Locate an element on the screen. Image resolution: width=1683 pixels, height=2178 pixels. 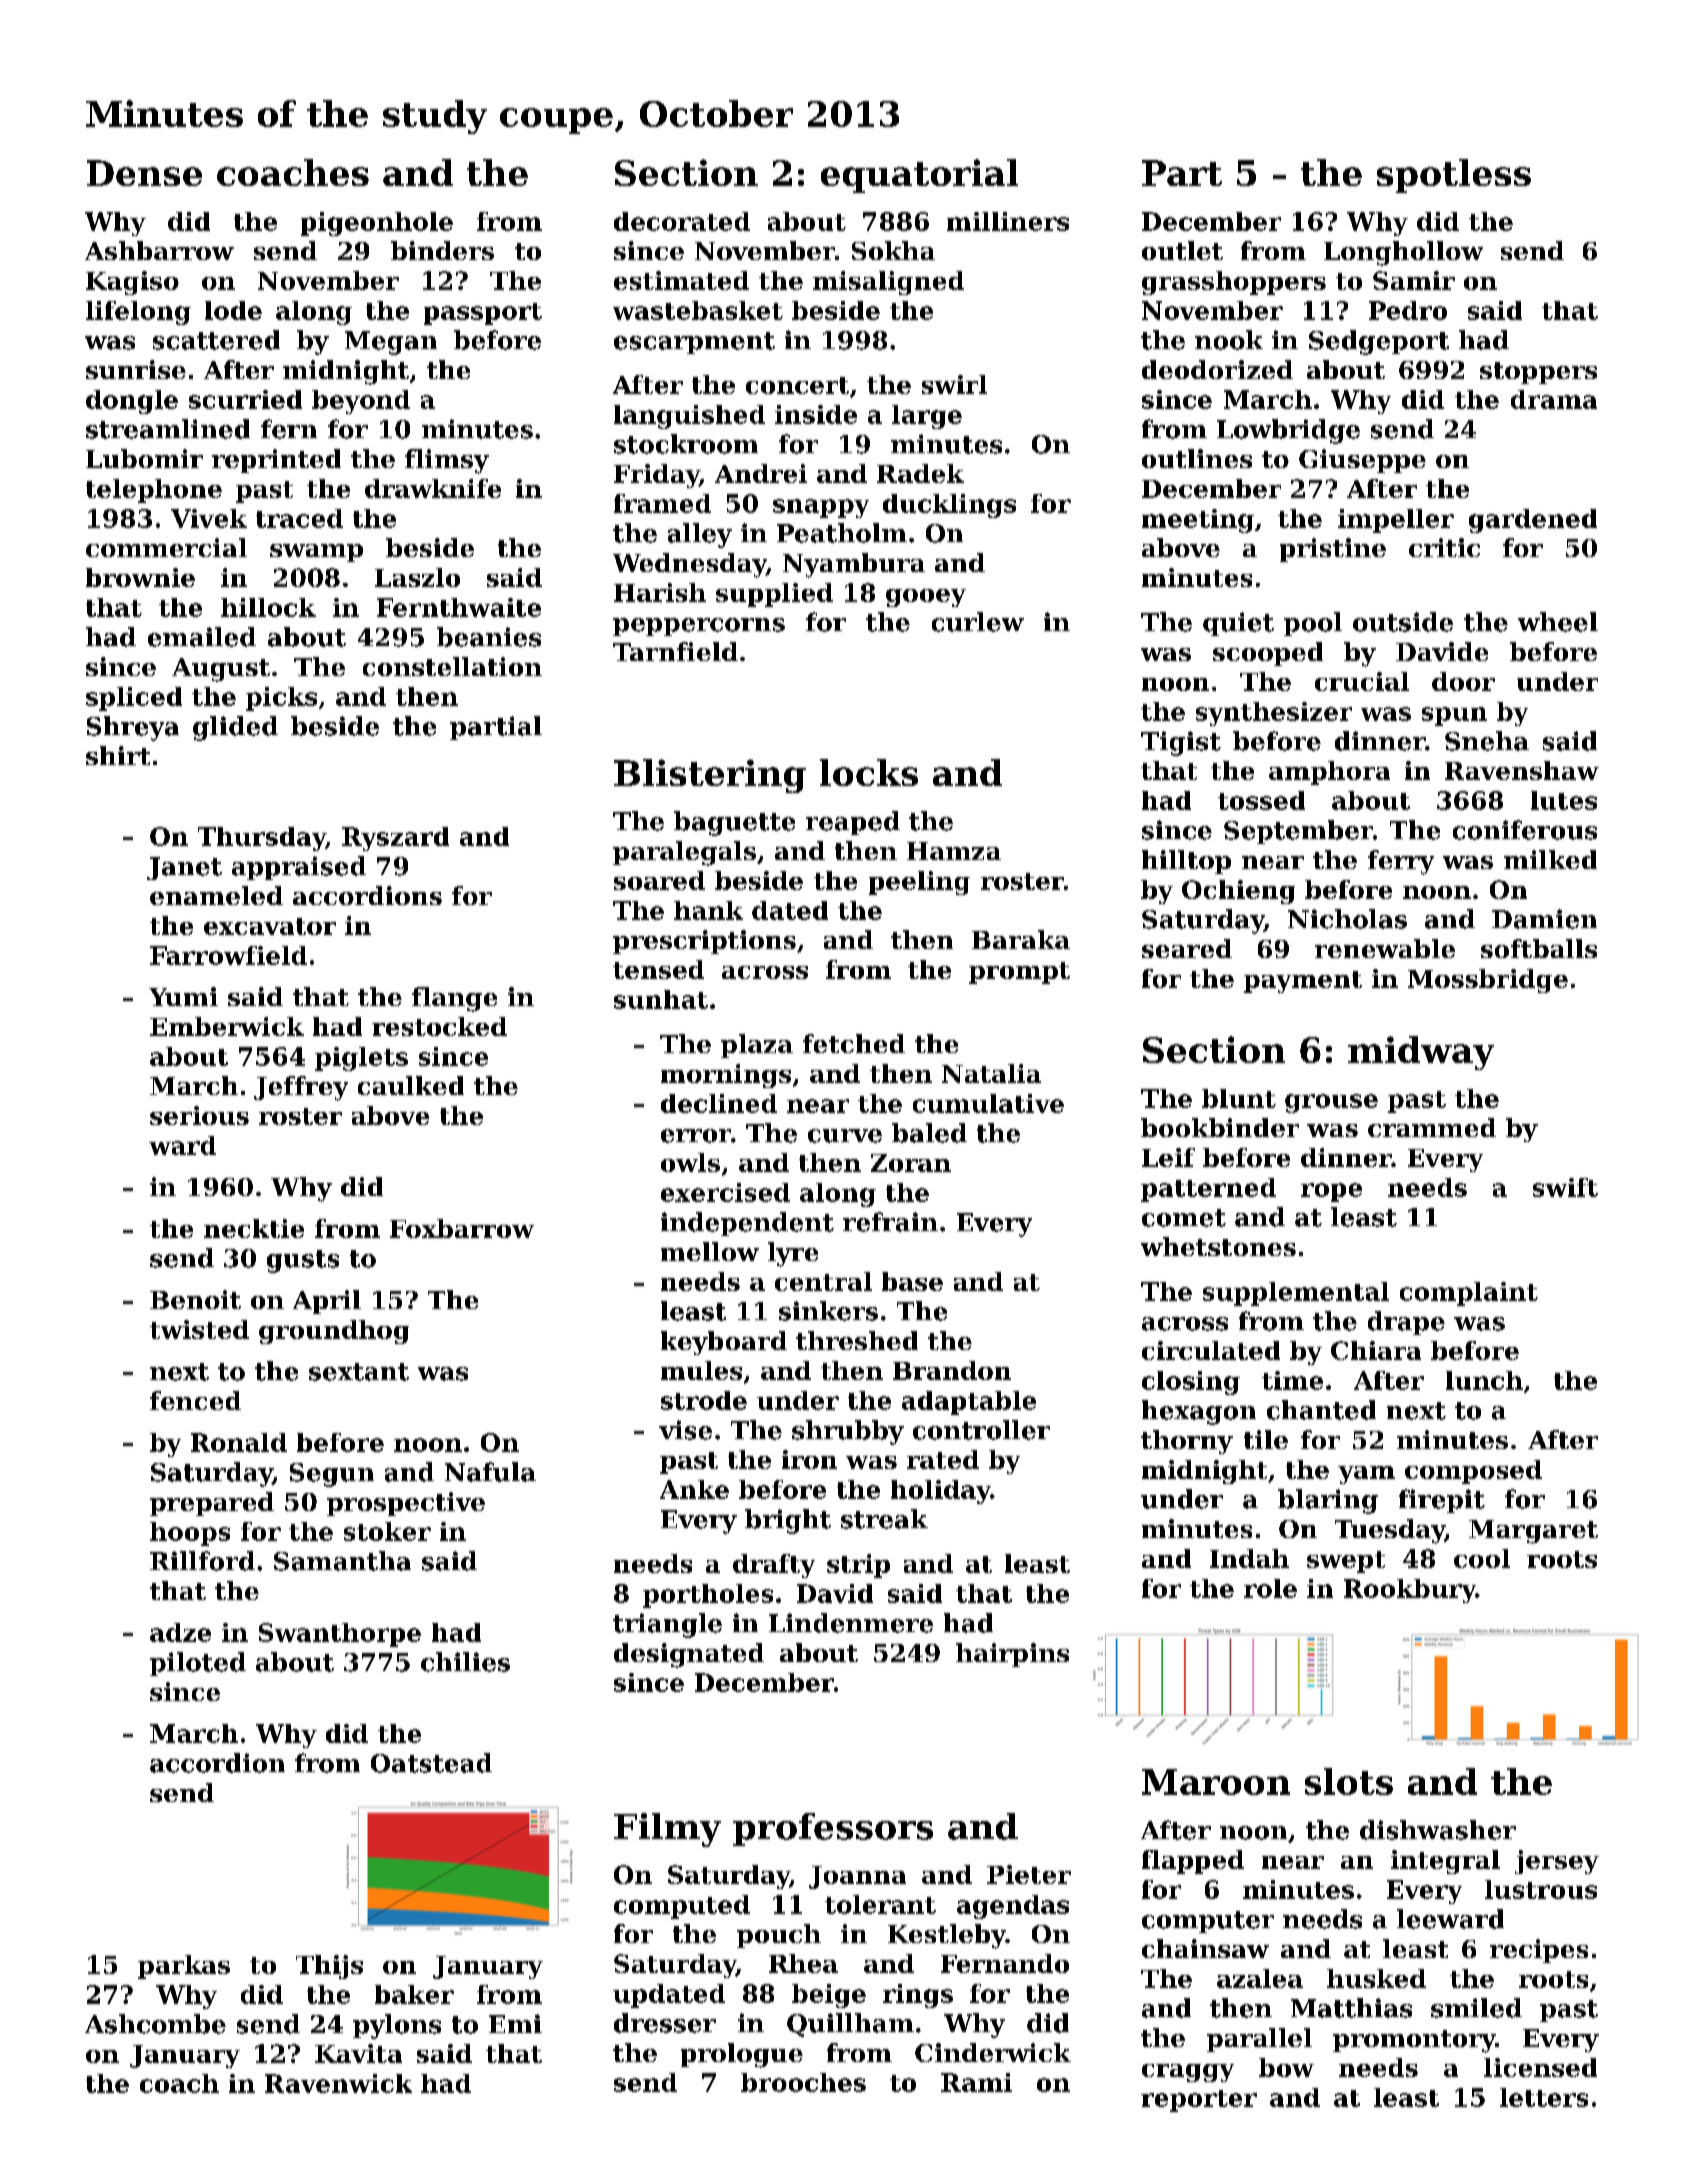
Radek is located at coordinates (920, 473).
